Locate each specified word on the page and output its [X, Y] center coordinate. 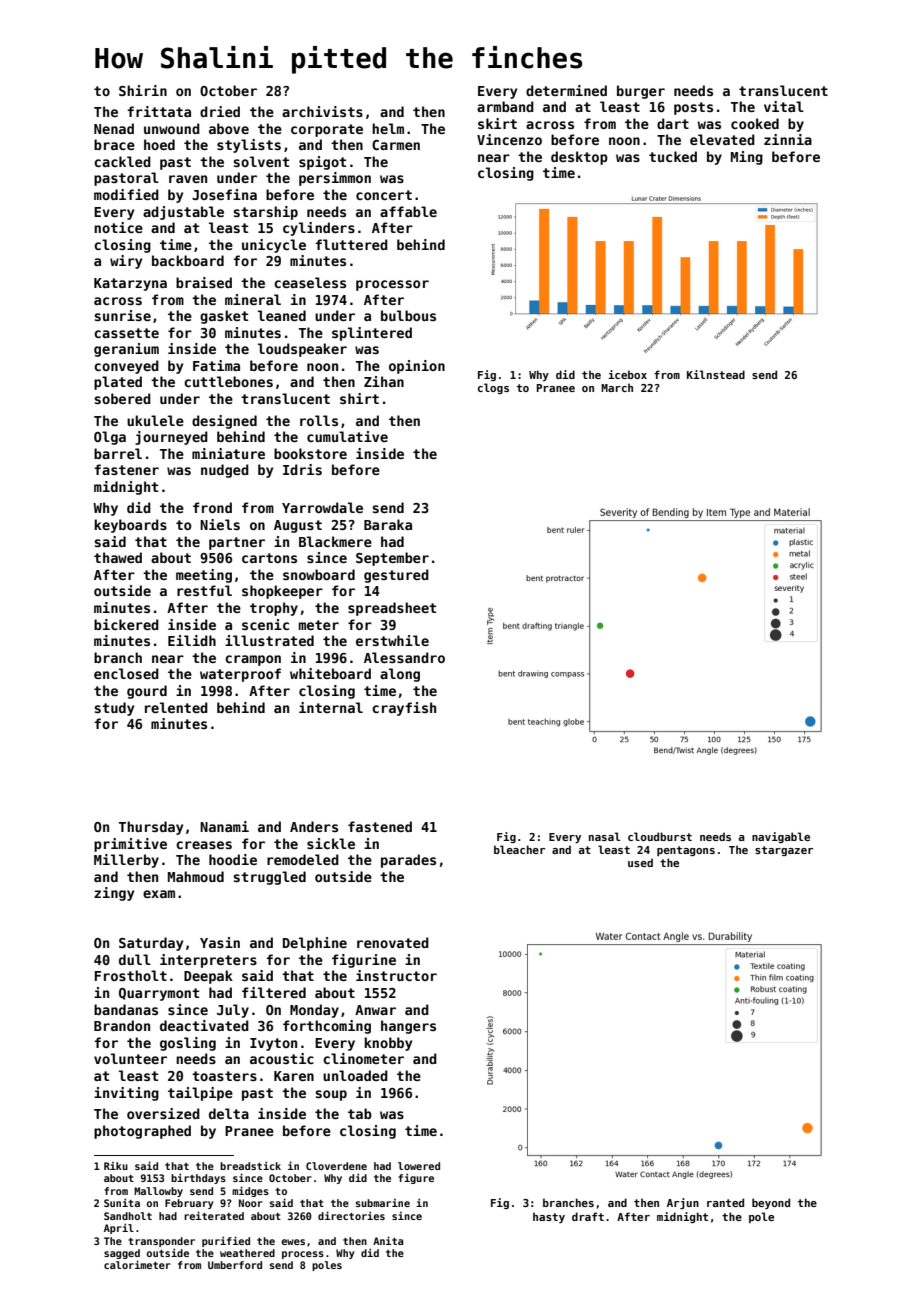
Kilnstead [716, 374]
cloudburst [660, 836]
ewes [293, 1242]
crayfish [404, 709]
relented [176, 707]
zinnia [788, 139]
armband [505, 106]
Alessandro [404, 657]
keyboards [130, 526]
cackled [122, 161]
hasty [549, 1217]
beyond [771, 1203]
